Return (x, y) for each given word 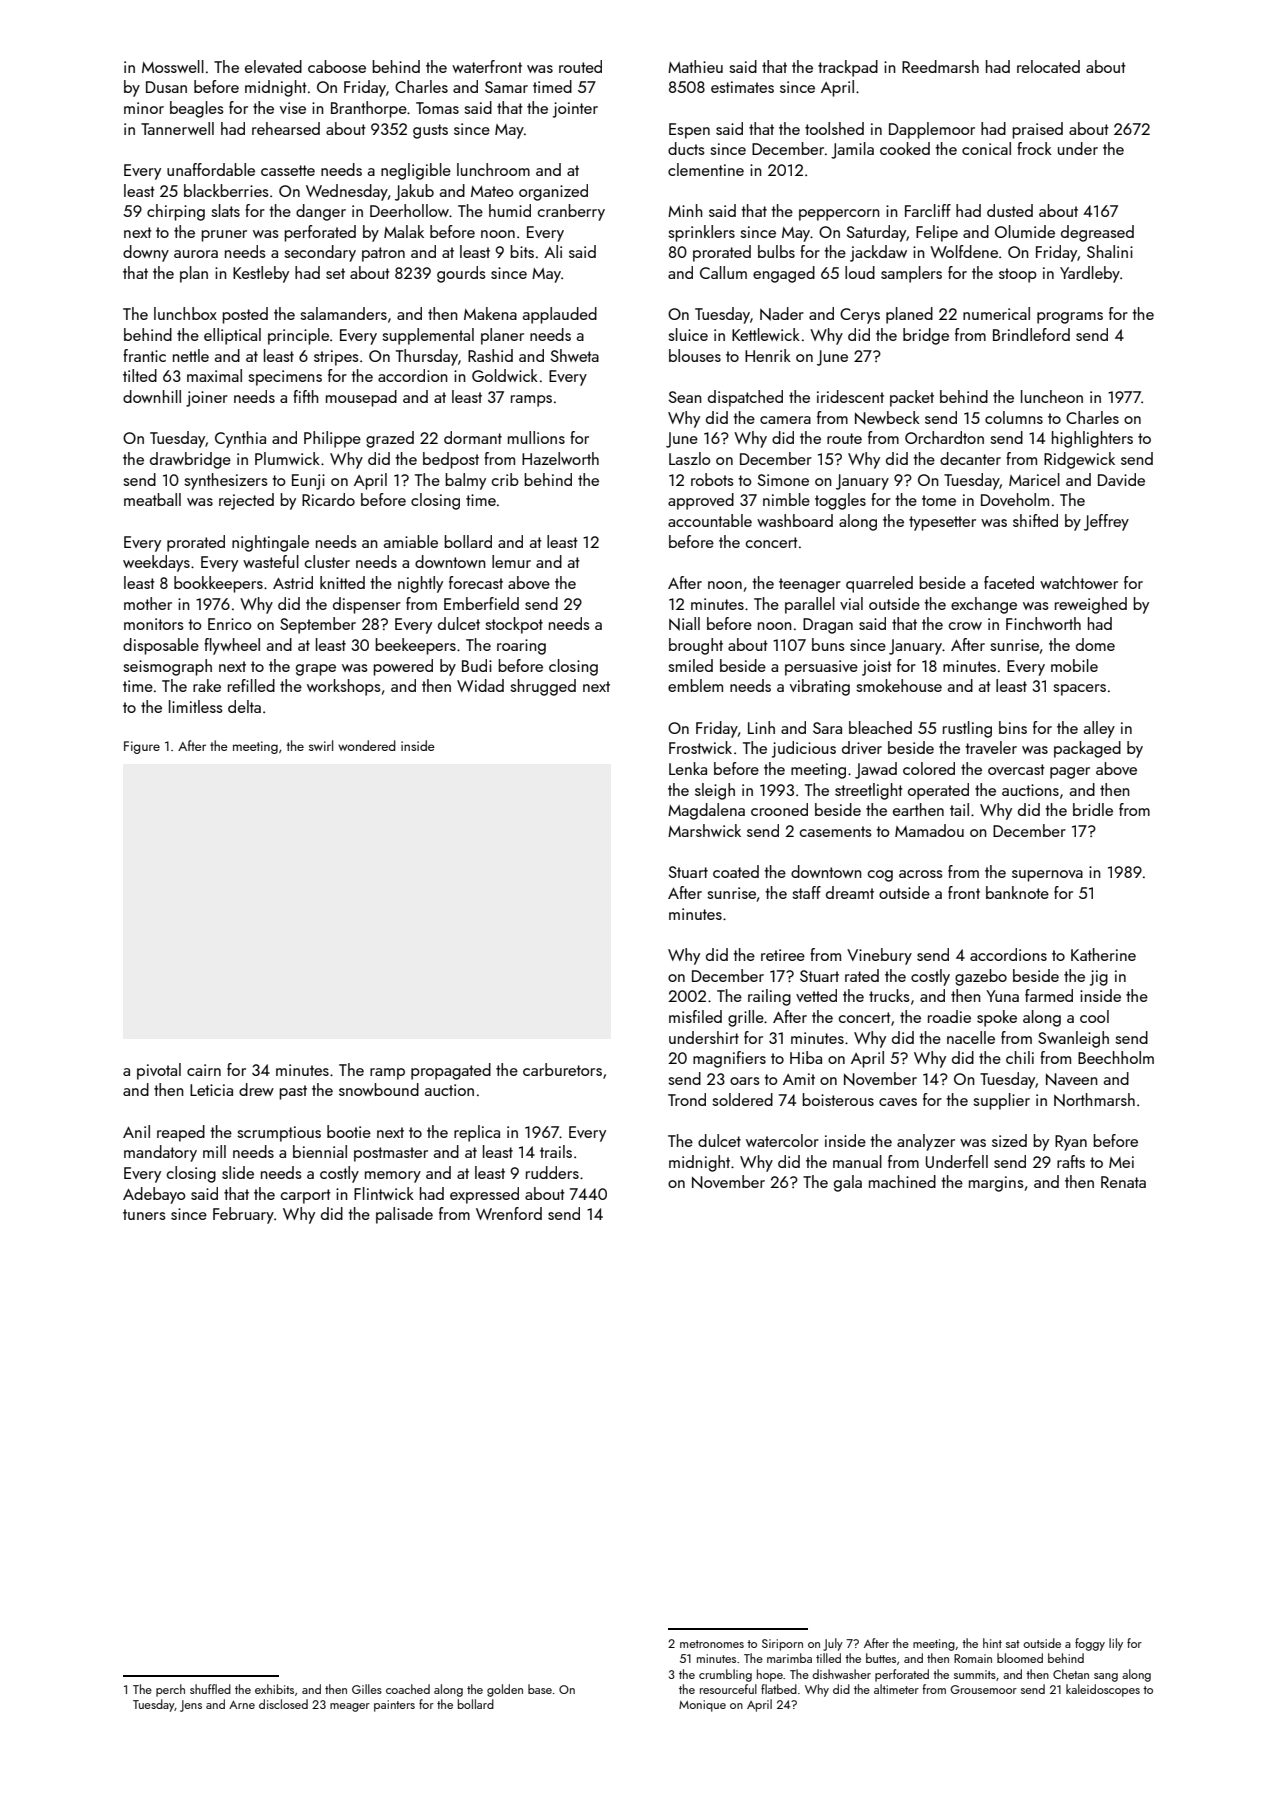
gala (848, 1183)
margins (996, 1184)
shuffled (210, 1689)
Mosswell (173, 66)
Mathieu (695, 66)
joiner (207, 399)
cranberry (571, 212)
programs (1070, 318)
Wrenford (509, 1213)
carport (306, 1196)
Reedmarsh (940, 66)
